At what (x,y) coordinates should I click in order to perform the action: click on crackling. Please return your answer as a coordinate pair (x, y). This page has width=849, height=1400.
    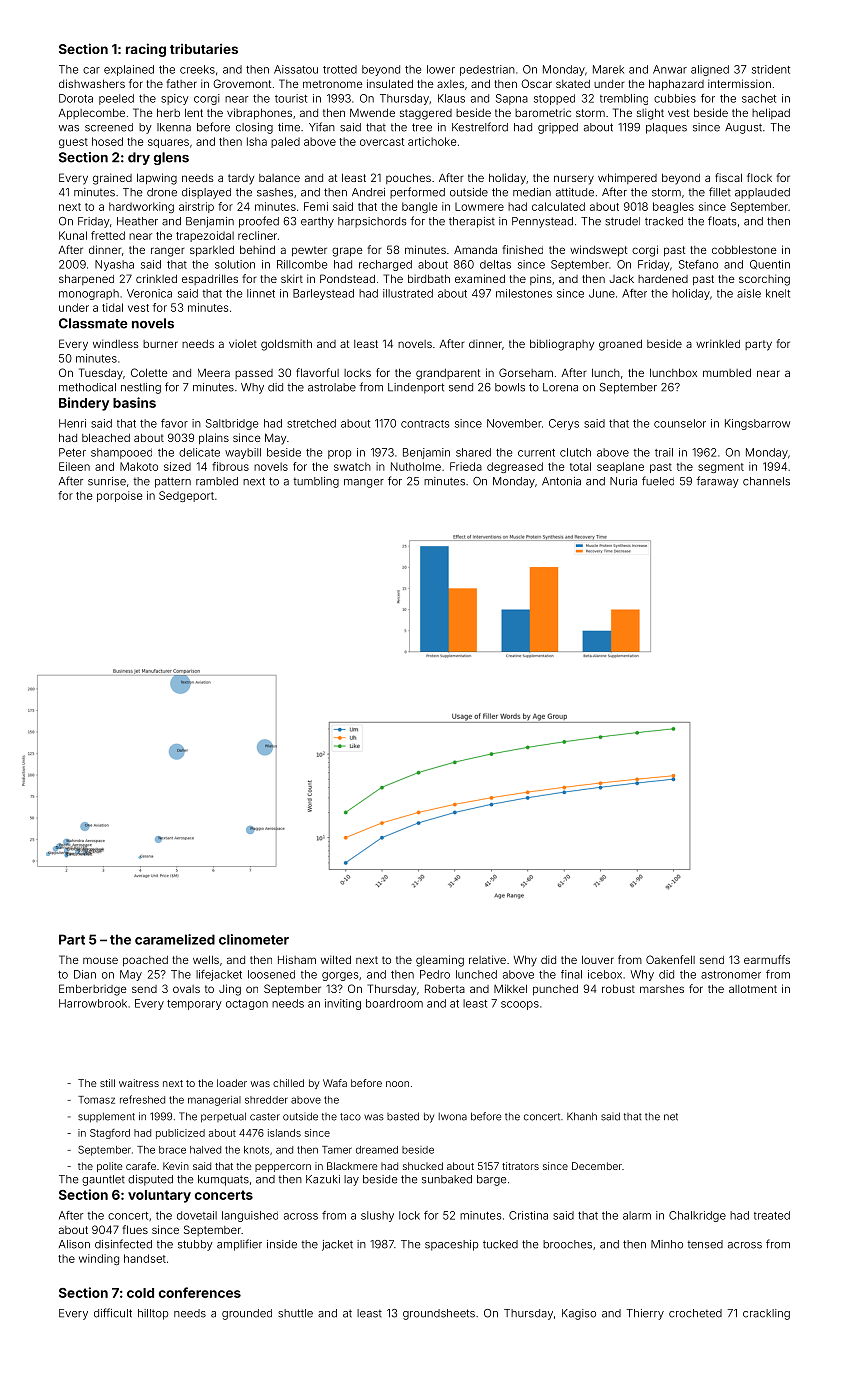
    Looking at the image, I should click on (766, 1314).
